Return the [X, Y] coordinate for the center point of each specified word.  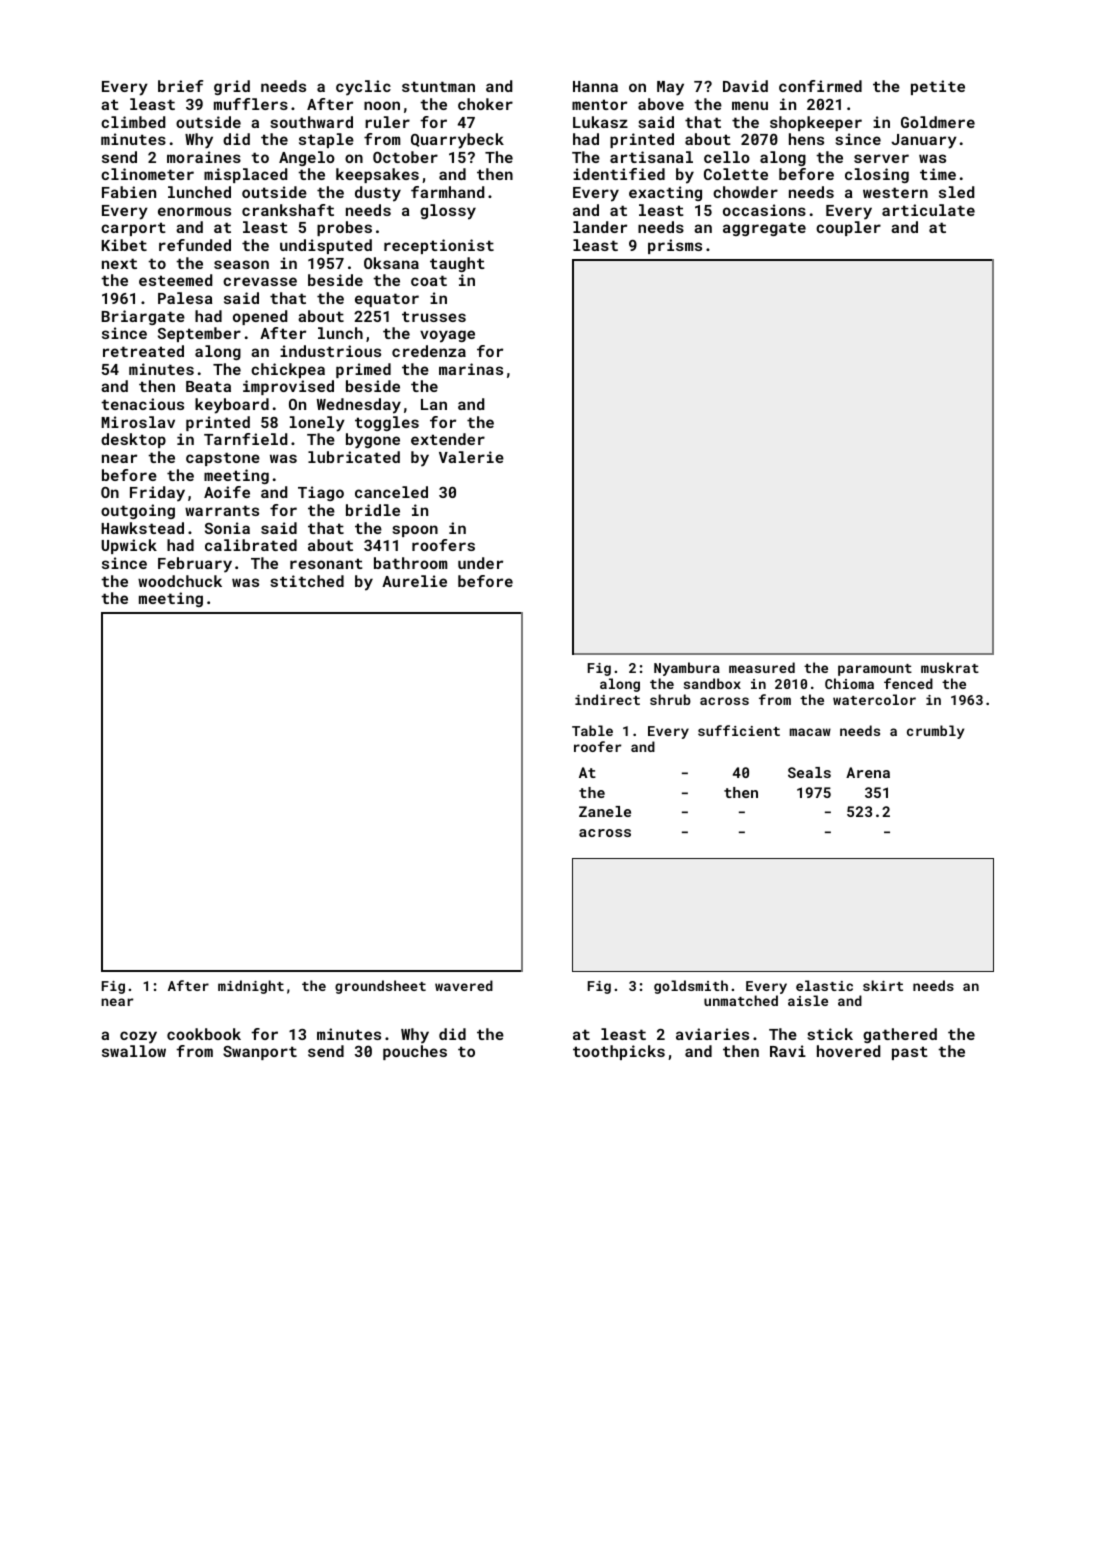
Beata [208, 386]
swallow [134, 1051]
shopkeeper [816, 123]
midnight [251, 987]
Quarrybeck [457, 141]
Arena [868, 772]
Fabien [129, 192]
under [480, 563]
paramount [875, 670]
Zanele [605, 811]
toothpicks [619, 1052]
